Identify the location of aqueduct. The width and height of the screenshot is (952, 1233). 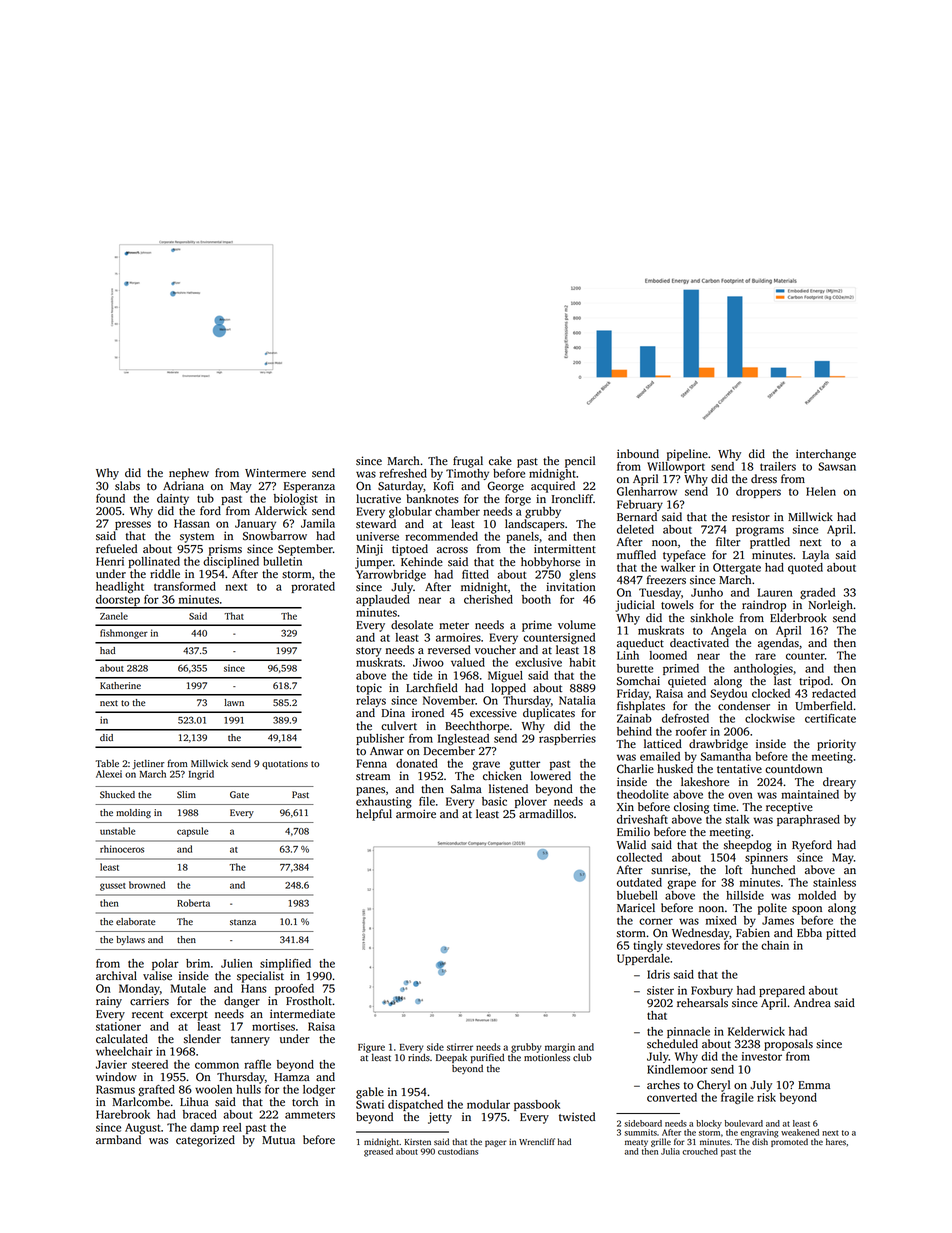
(640, 644).
